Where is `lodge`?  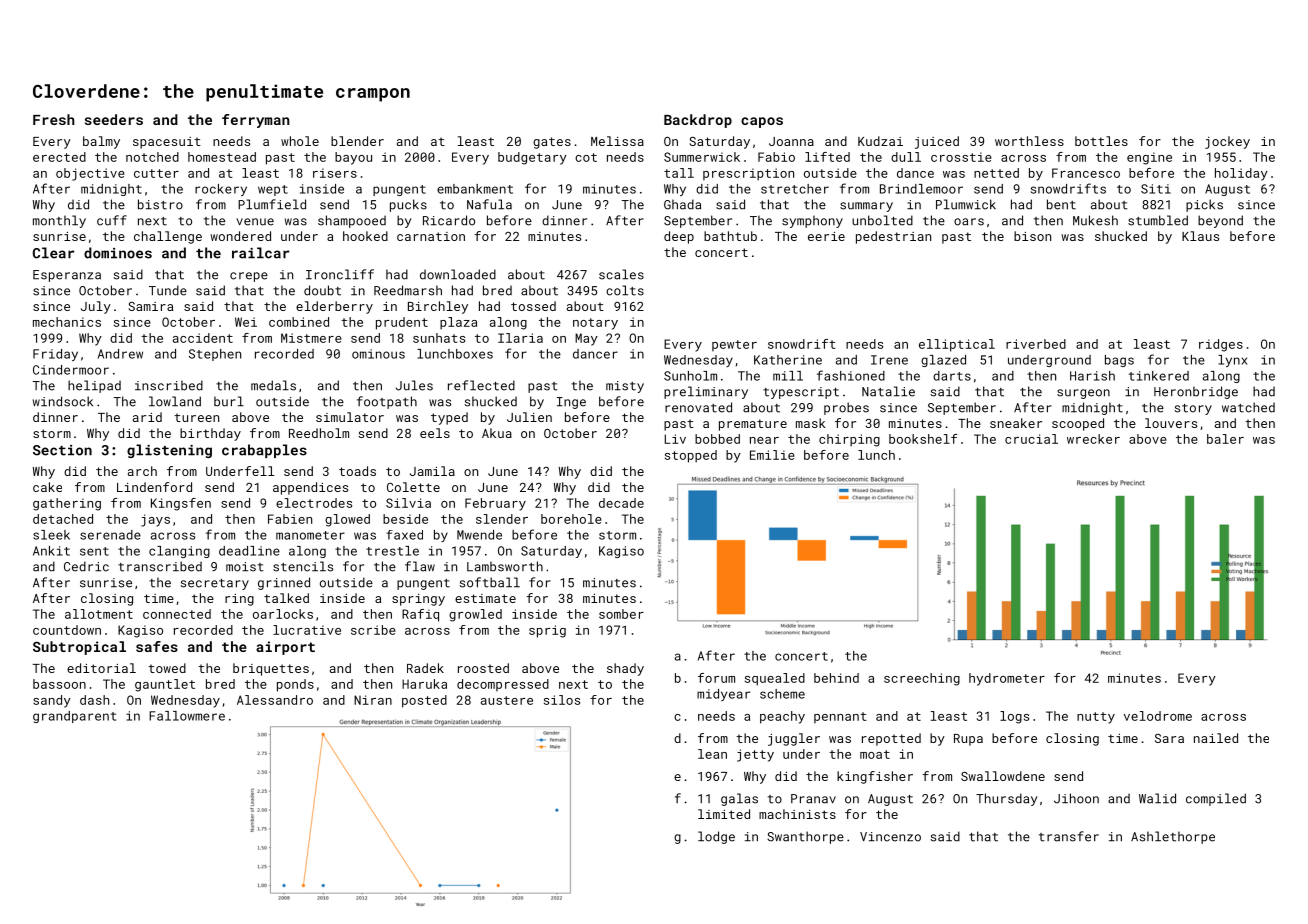 lodge is located at coordinates (716, 837).
